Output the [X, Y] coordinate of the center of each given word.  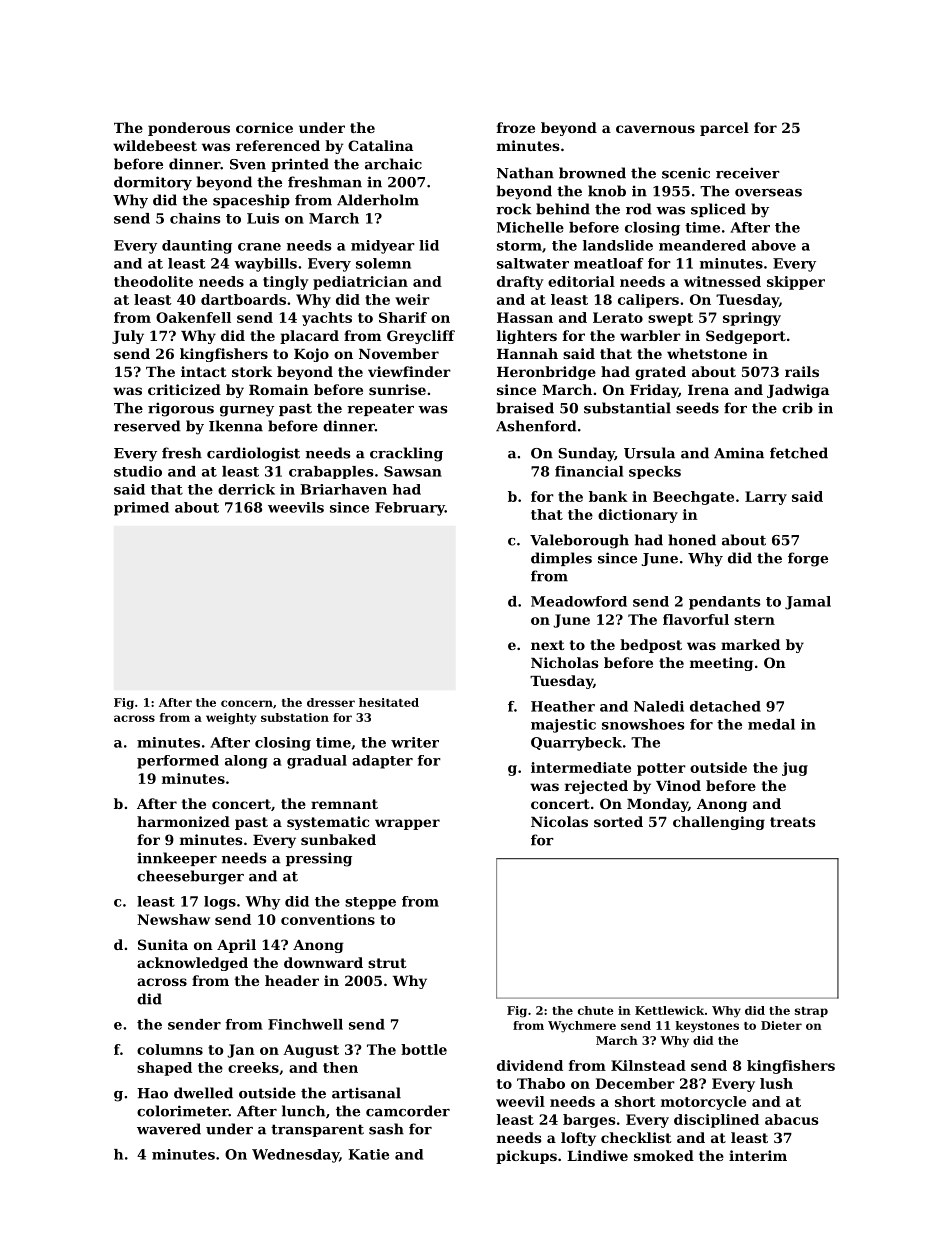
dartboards [243, 299]
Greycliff [421, 337]
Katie [369, 1154]
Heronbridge [546, 373]
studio [138, 471]
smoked [664, 1155]
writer [415, 742]
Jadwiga [798, 391]
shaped [164, 1069]
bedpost [651, 646]
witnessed [722, 281]
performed [178, 762]
